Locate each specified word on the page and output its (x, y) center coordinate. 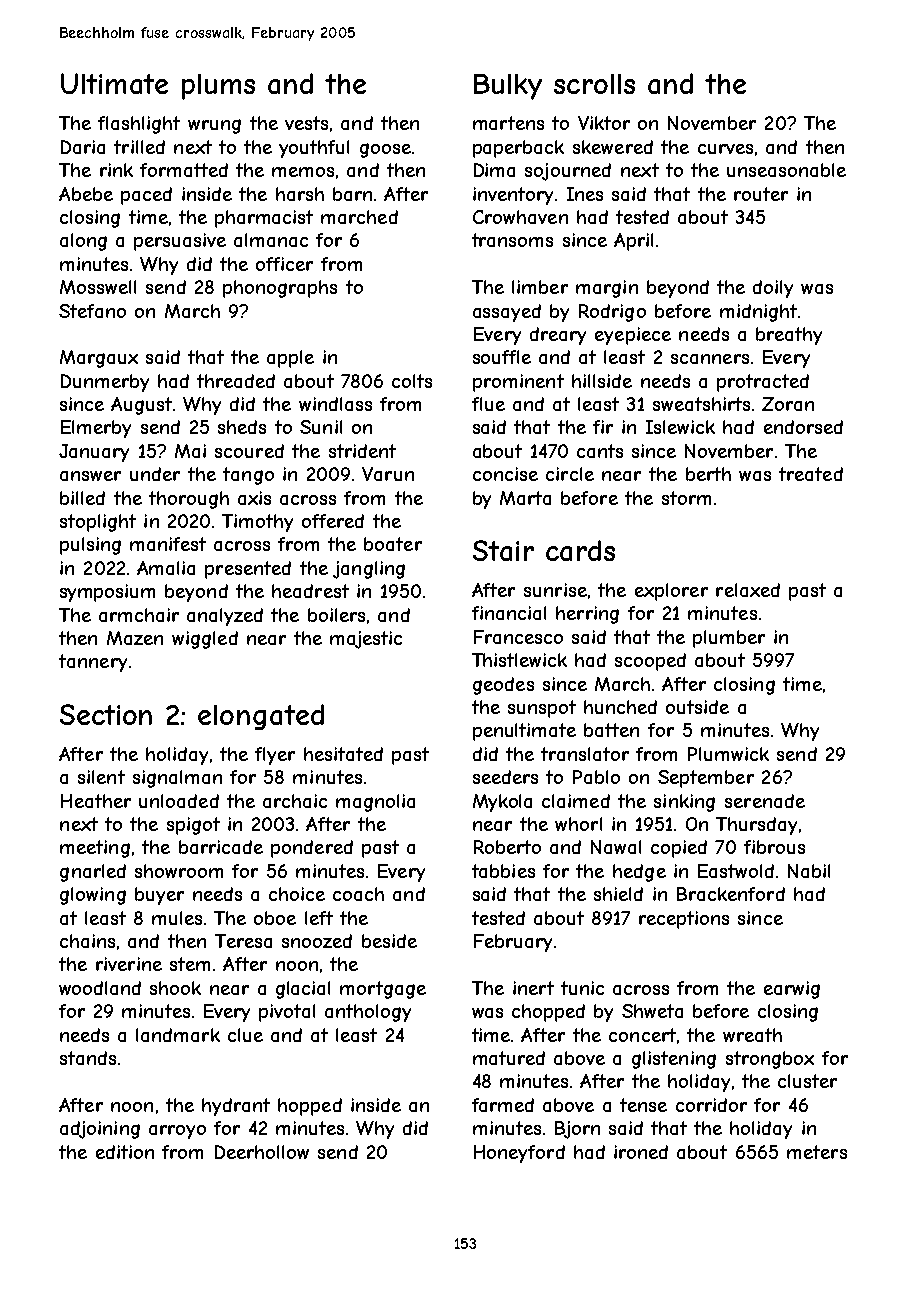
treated (811, 474)
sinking (684, 803)
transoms (512, 240)
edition (125, 1152)
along (83, 242)
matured (509, 1058)
